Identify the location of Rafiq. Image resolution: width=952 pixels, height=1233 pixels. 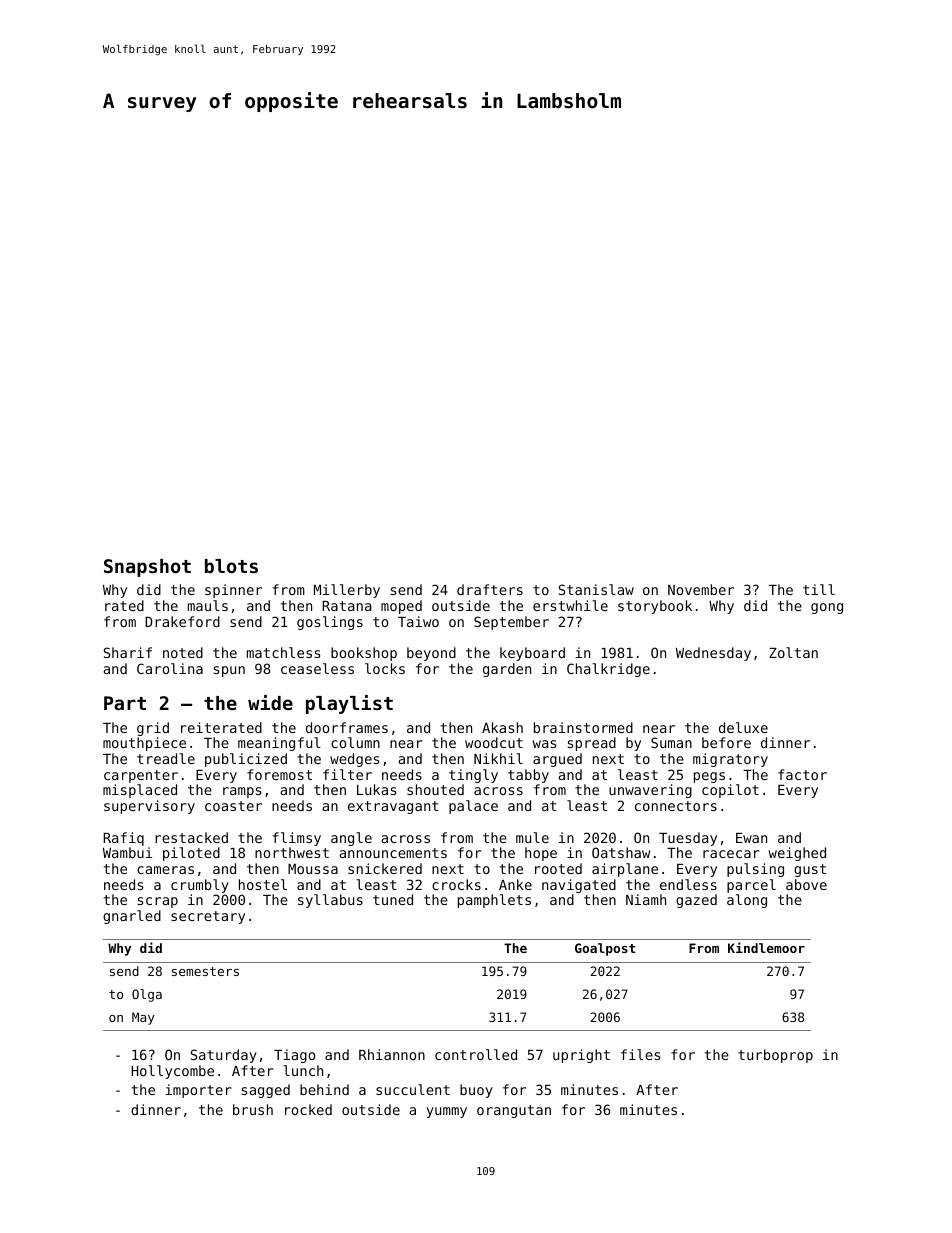
(123, 839).
